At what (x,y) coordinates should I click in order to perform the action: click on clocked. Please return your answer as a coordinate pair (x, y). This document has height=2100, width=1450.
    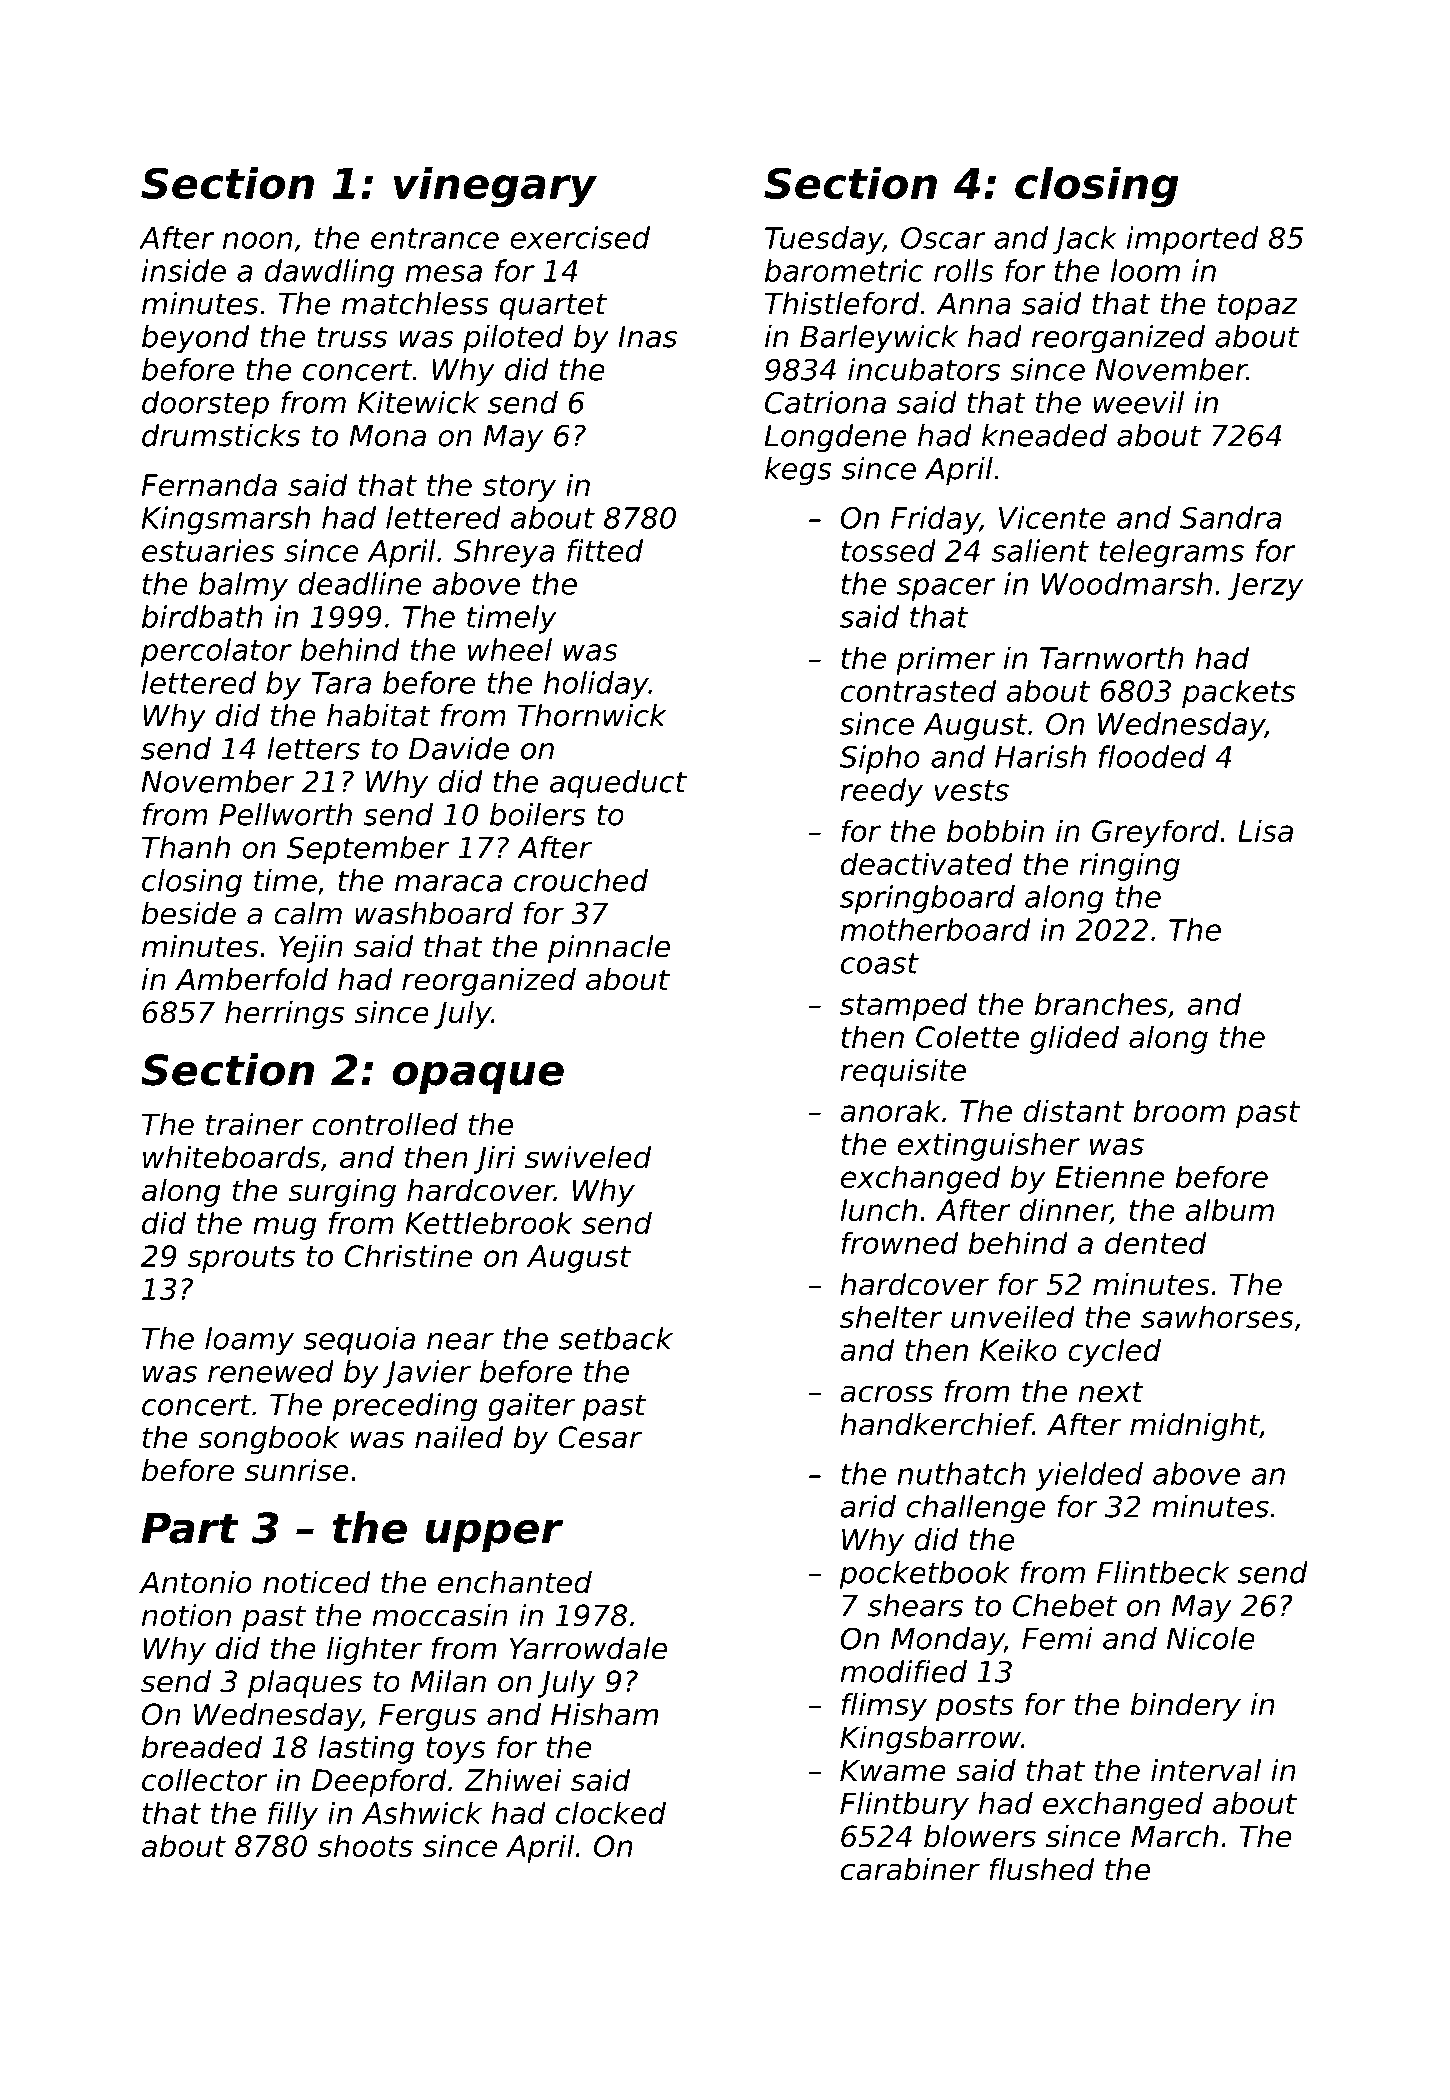
    Looking at the image, I should click on (611, 1812).
